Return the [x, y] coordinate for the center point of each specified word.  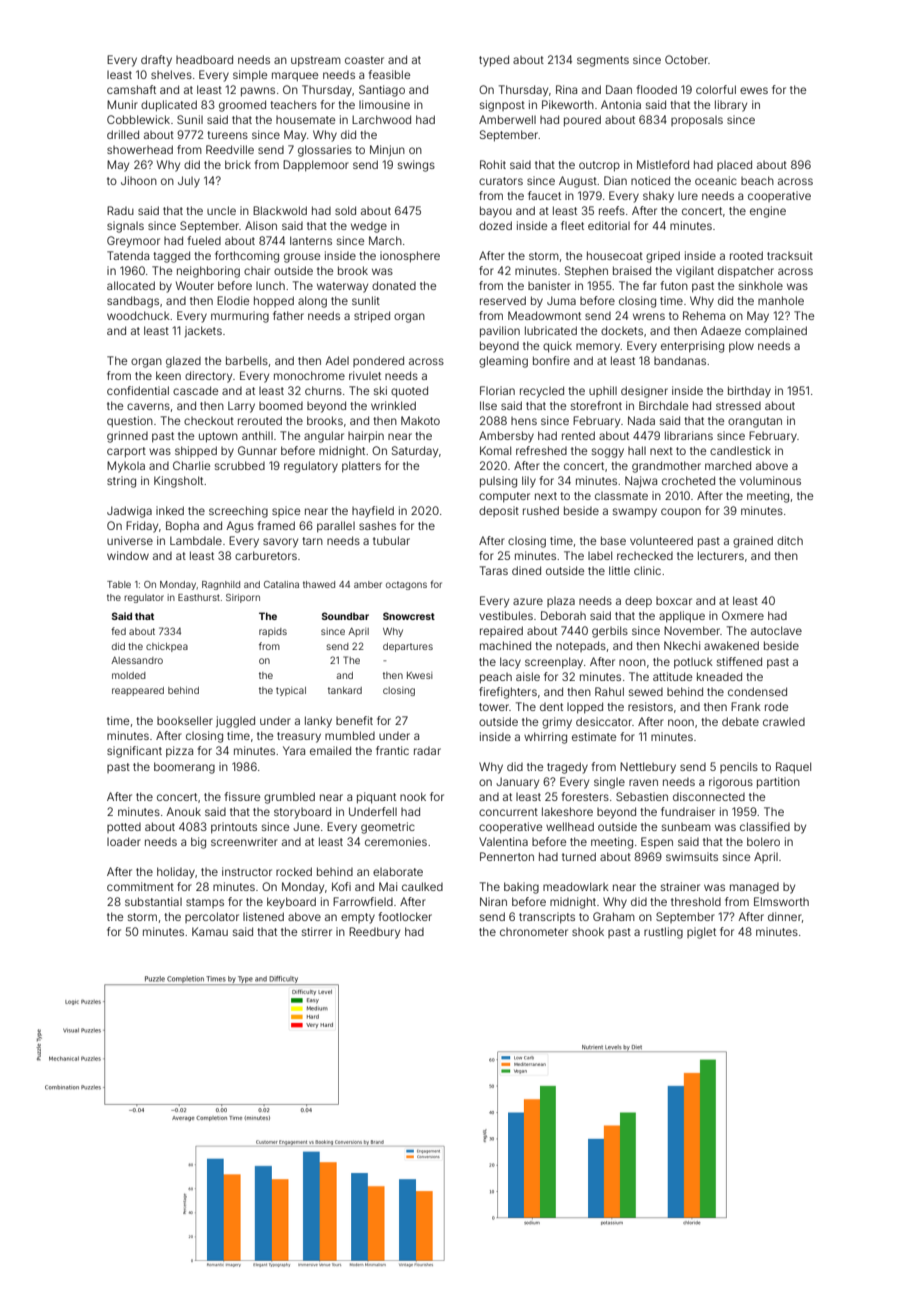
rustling [663, 933]
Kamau [210, 931]
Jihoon [139, 180]
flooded [657, 89]
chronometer [534, 932]
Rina [566, 89]
